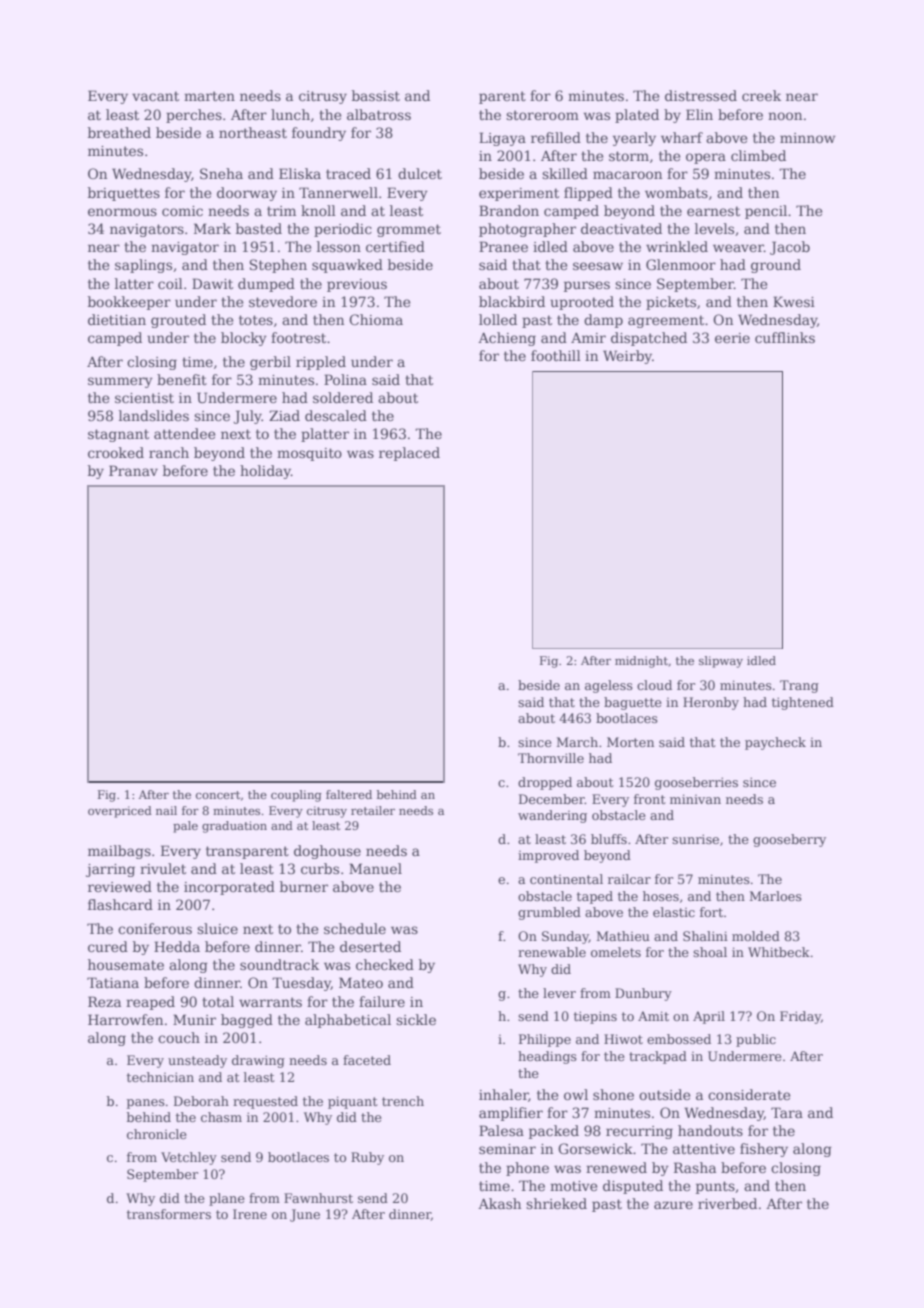 This image has width=924, height=1308. Describe the element at coordinates (309, 454) in the image. I see `mosquito` at that location.
